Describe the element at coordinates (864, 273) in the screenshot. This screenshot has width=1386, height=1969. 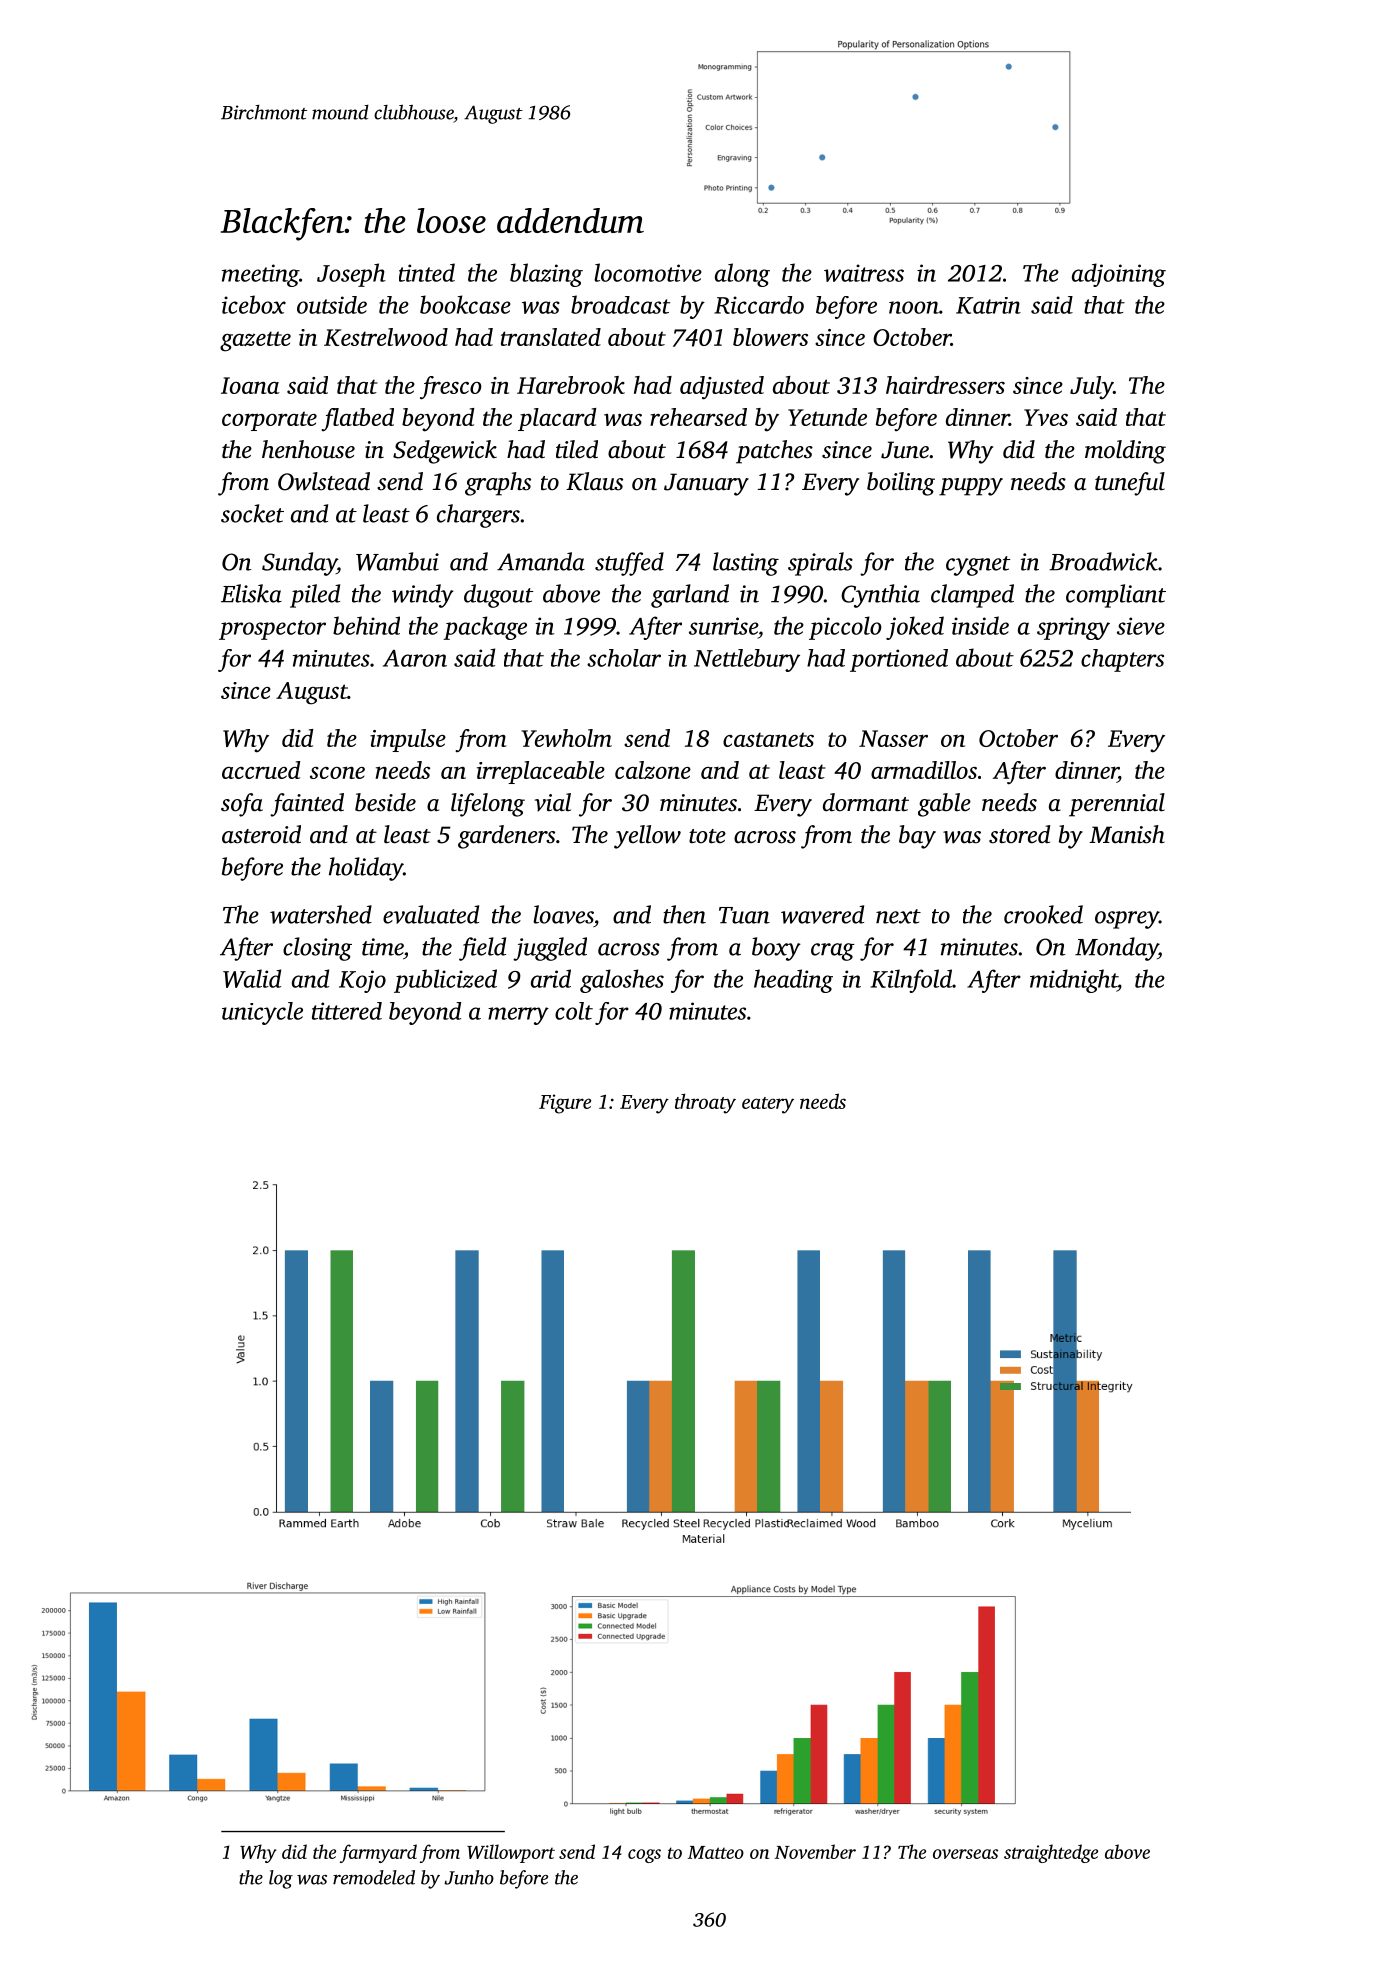
I see `waitress` at that location.
